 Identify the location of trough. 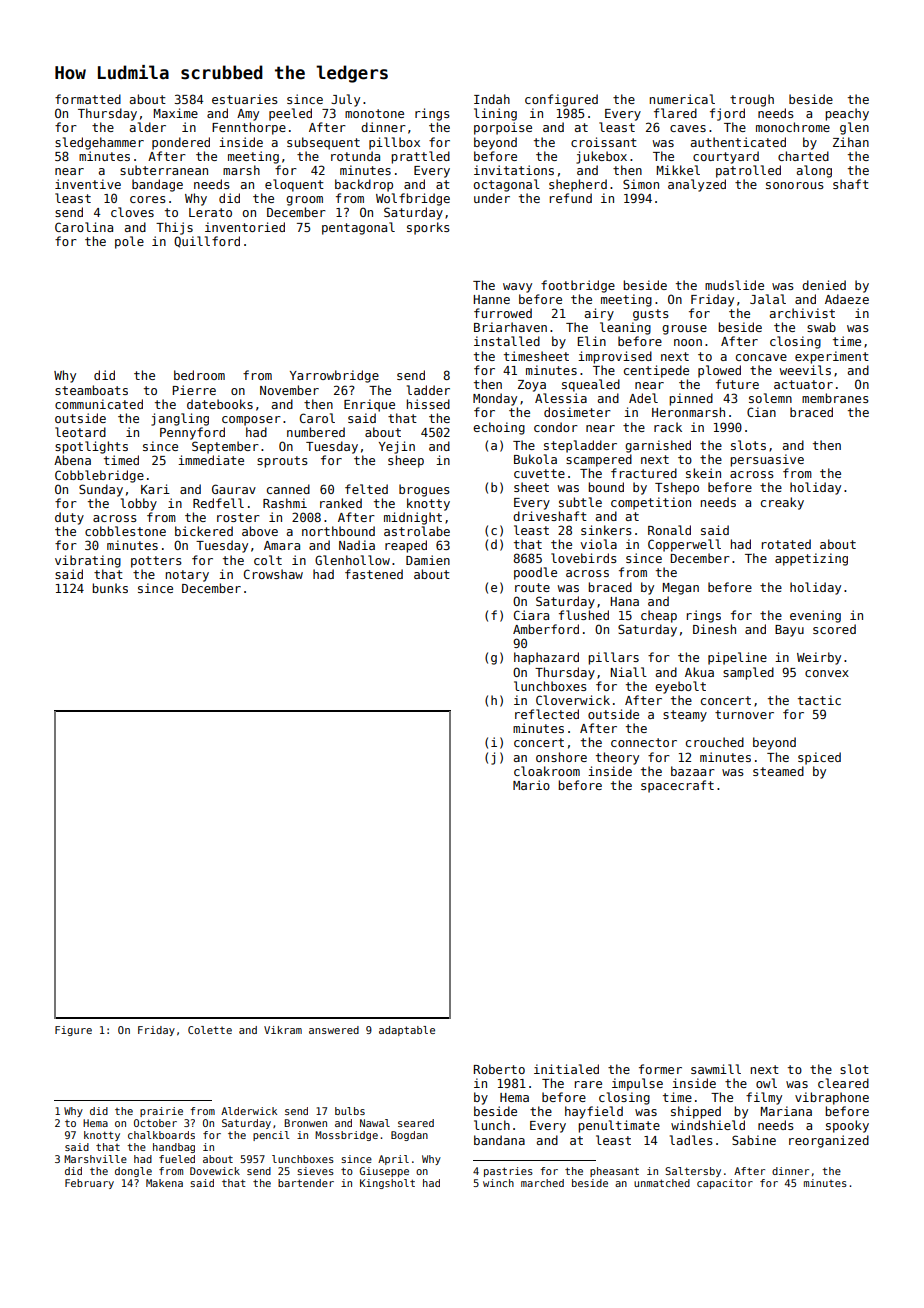
(752, 100).
